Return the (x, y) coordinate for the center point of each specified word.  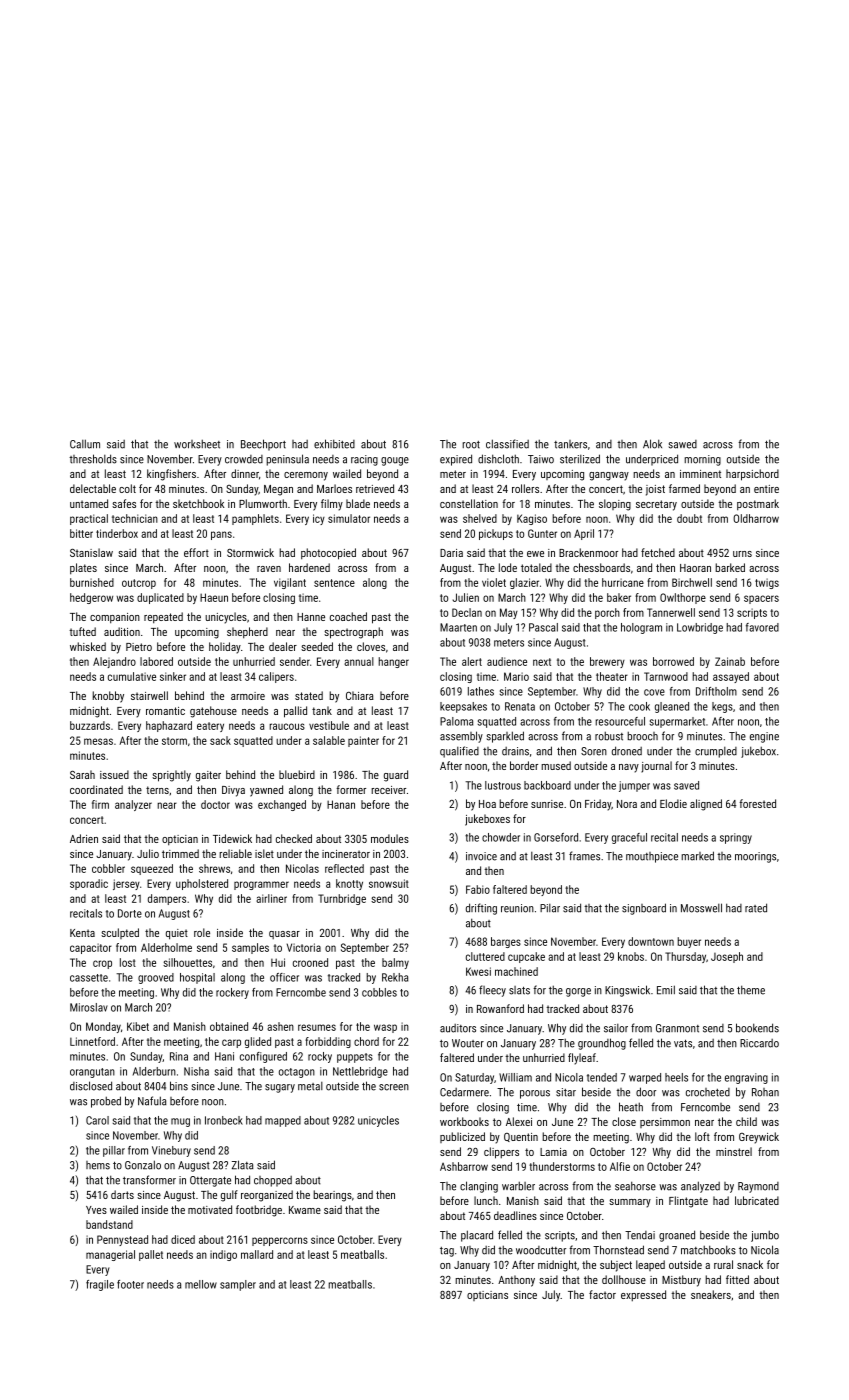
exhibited (334, 444)
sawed (683, 444)
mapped (283, 1121)
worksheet (197, 444)
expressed (643, 1295)
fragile (100, 1285)
